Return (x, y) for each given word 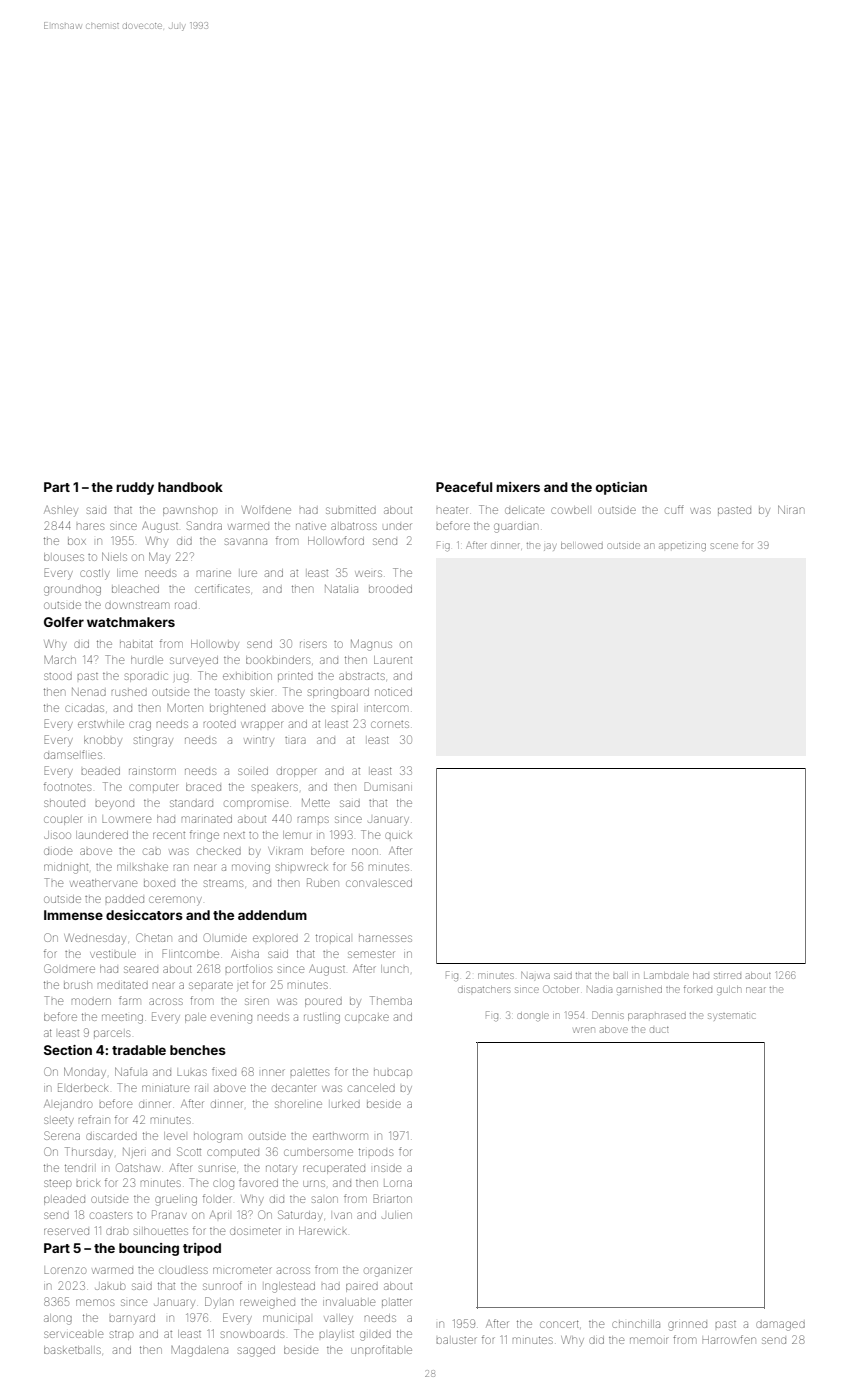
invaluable (349, 1302)
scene (724, 546)
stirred (727, 976)
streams (223, 883)
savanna (246, 541)
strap (121, 1335)
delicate (524, 510)
